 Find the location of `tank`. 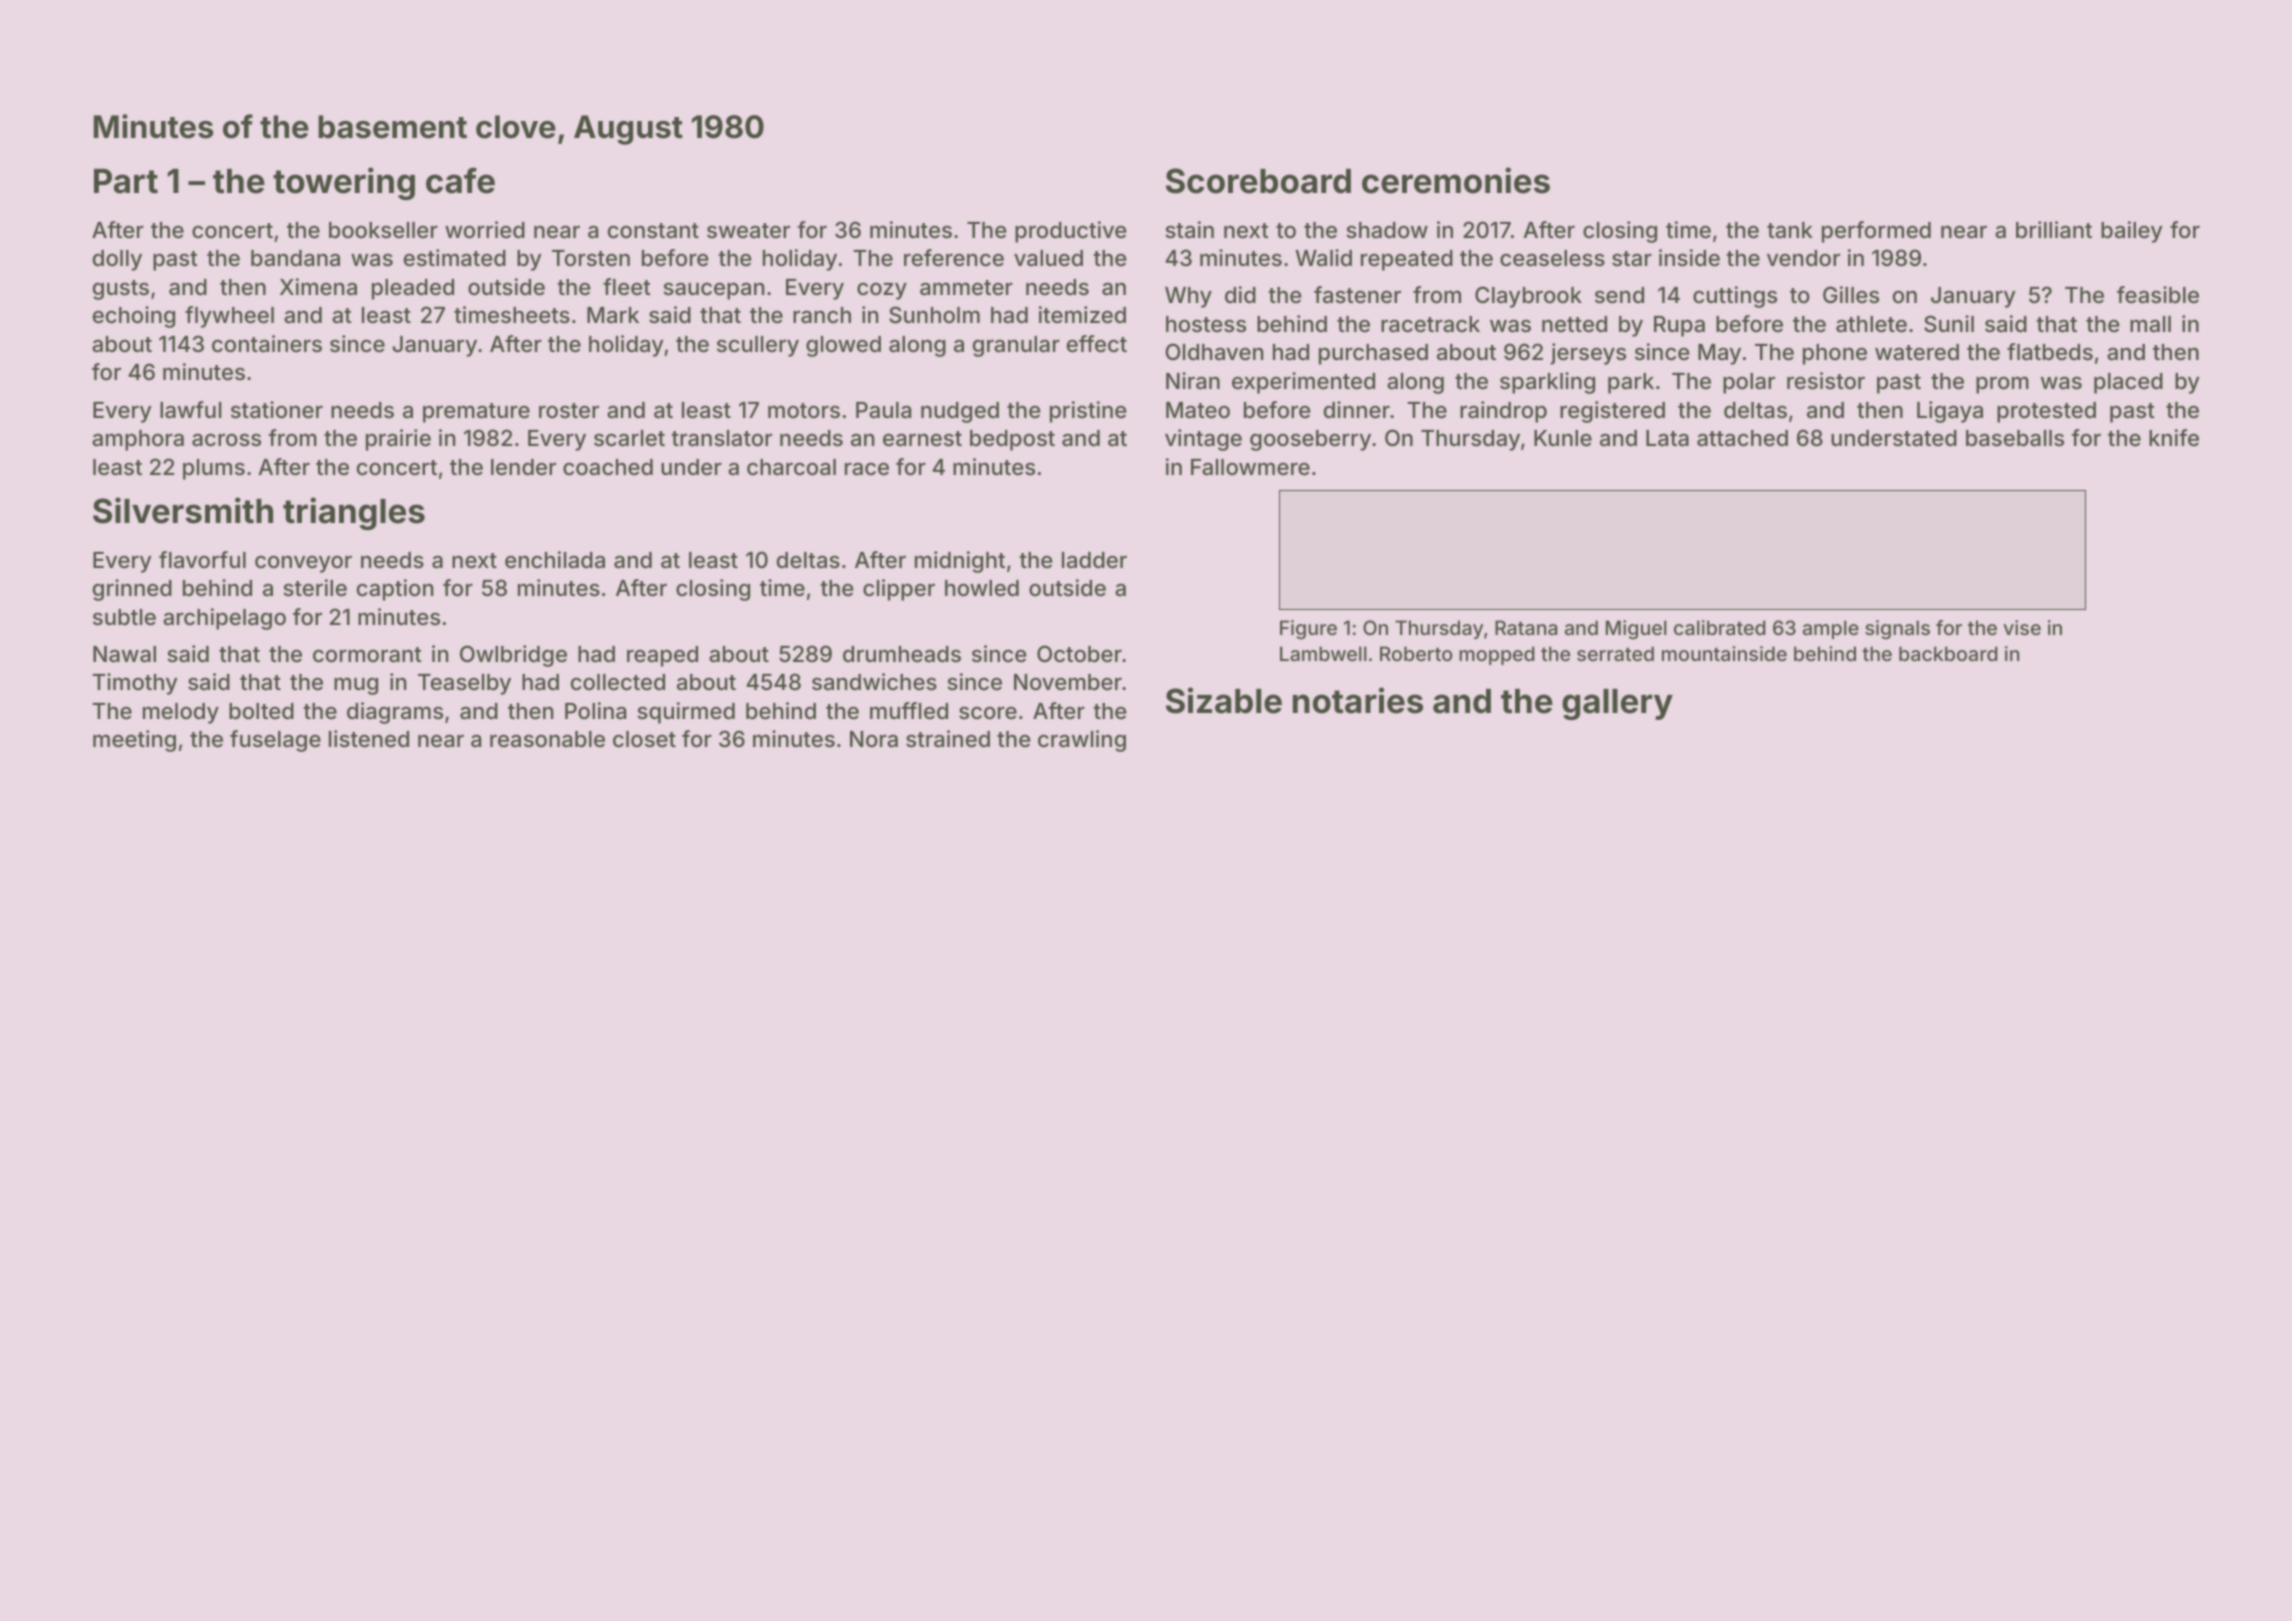

tank is located at coordinates (1790, 230).
